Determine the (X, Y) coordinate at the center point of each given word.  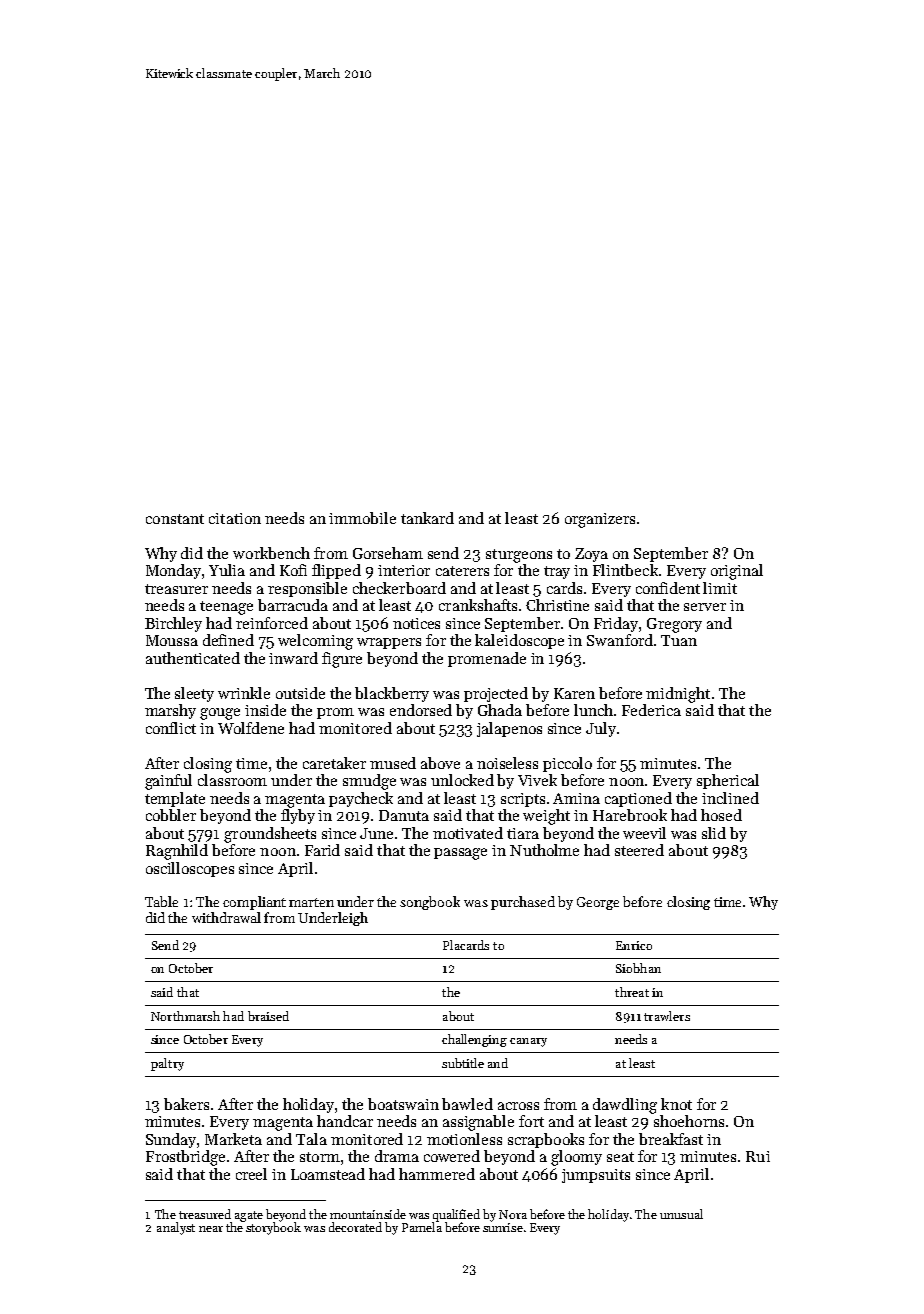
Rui (758, 1156)
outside (300, 693)
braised (268, 1016)
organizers (600, 520)
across (518, 1106)
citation (235, 518)
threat (632, 992)
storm (320, 1157)
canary (528, 1042)
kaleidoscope (519, 641)
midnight (678, 695)
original (737, 572)
